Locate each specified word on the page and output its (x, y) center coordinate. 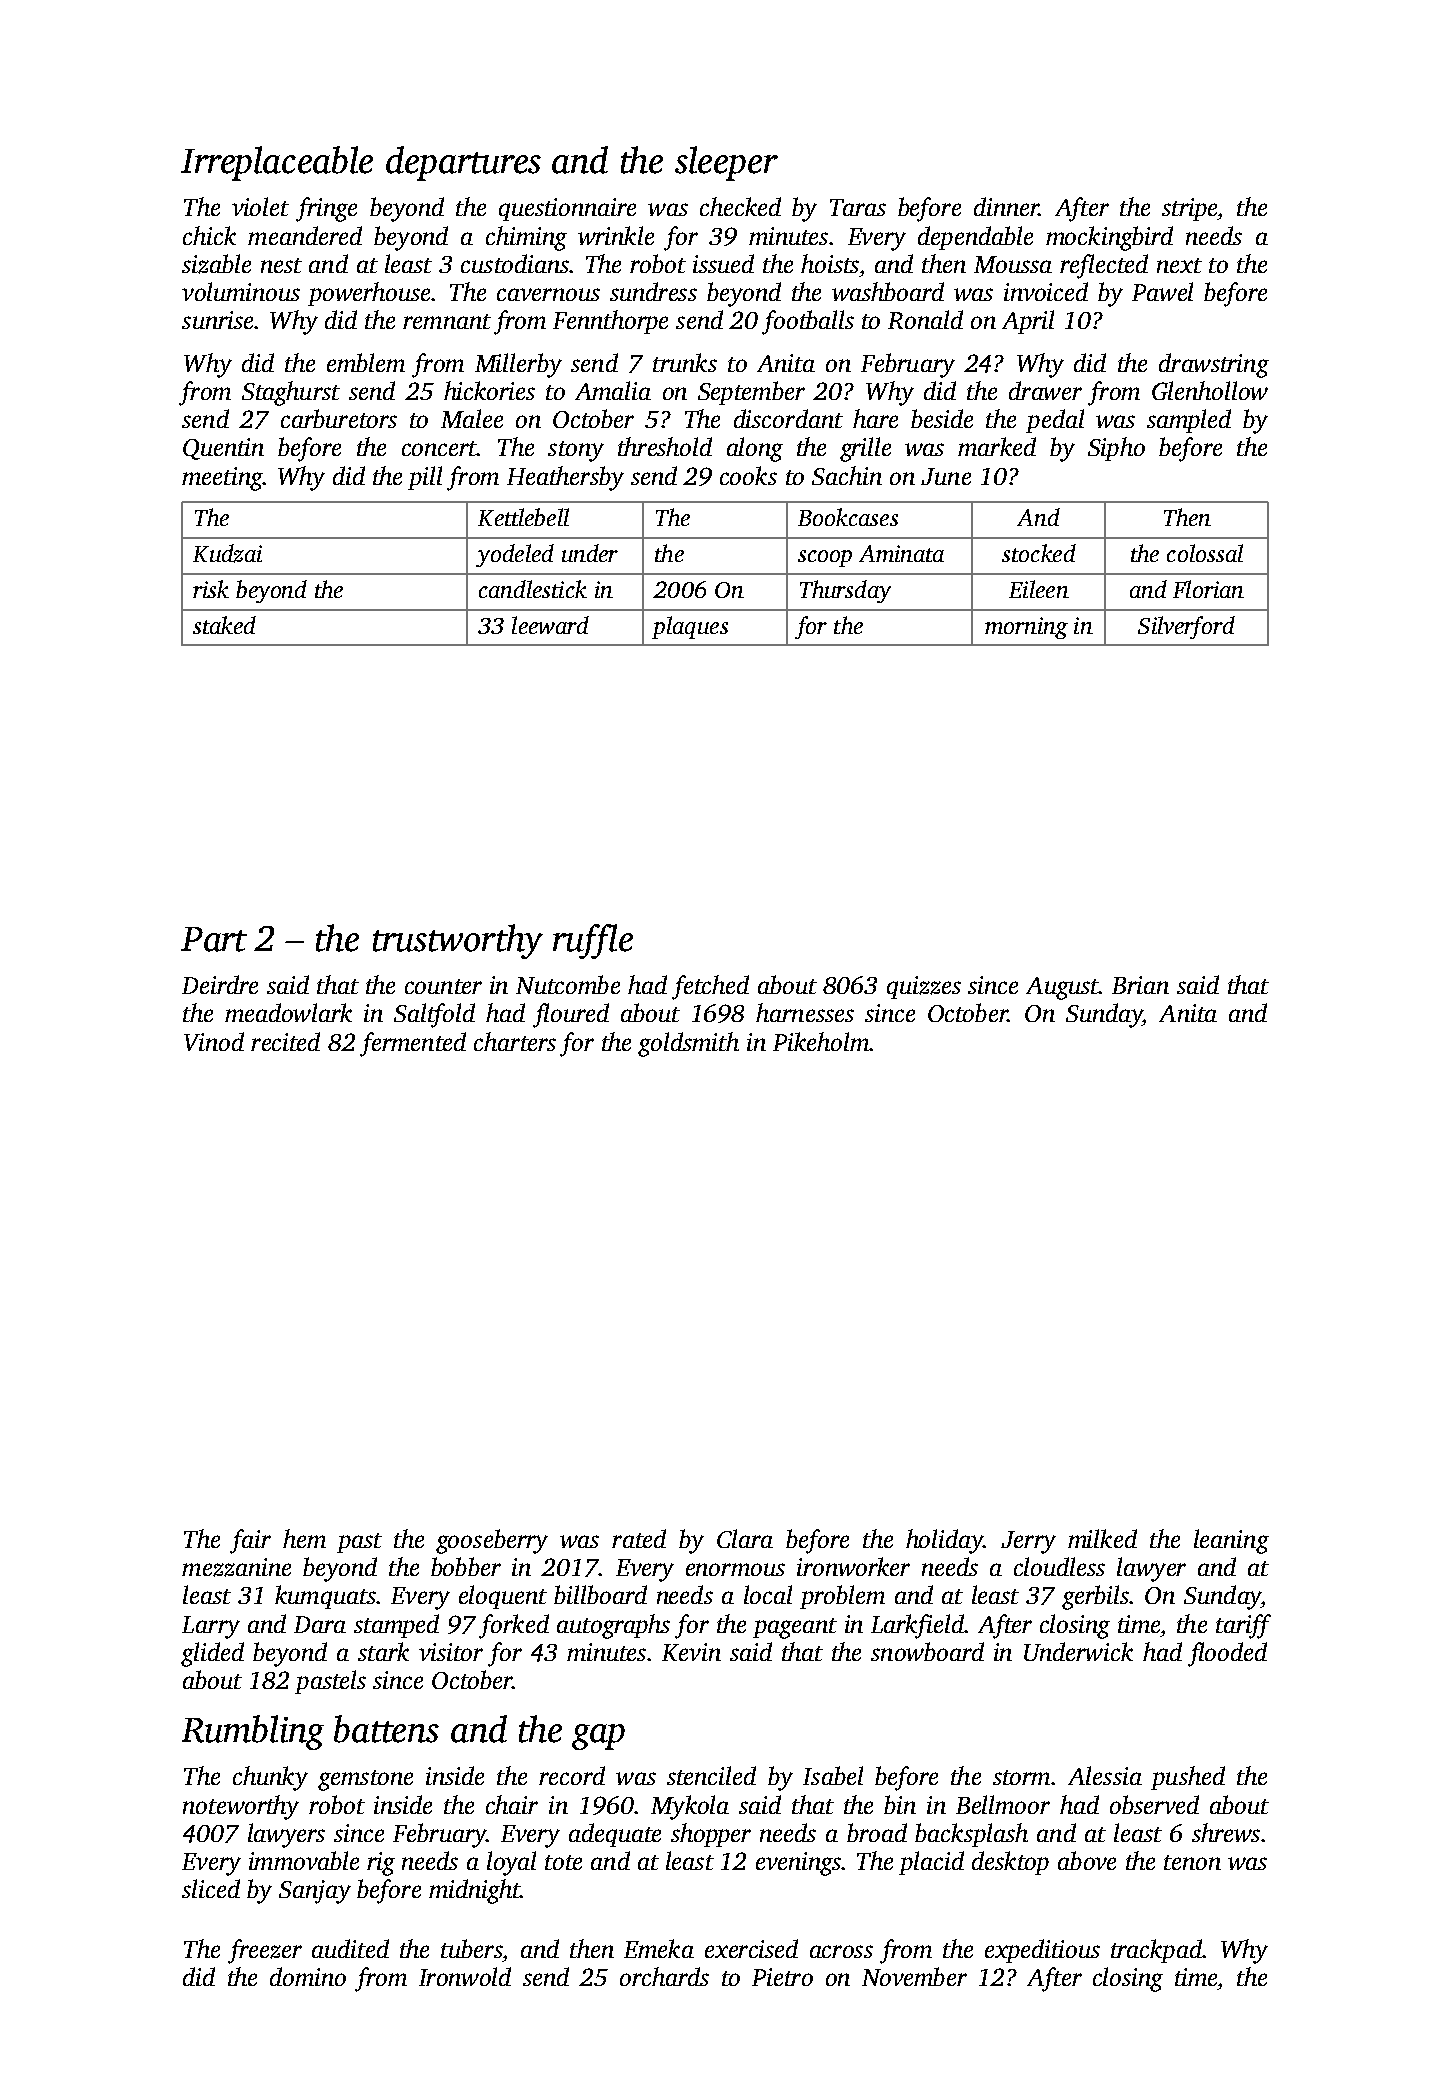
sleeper (726, 163)
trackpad (1156, 1951)
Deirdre (220, 984)
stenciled (711, 1775)
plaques (690, 627)
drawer (1045, 390)
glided (212, 1654)
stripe (1189, 209)
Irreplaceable (277, 163)
